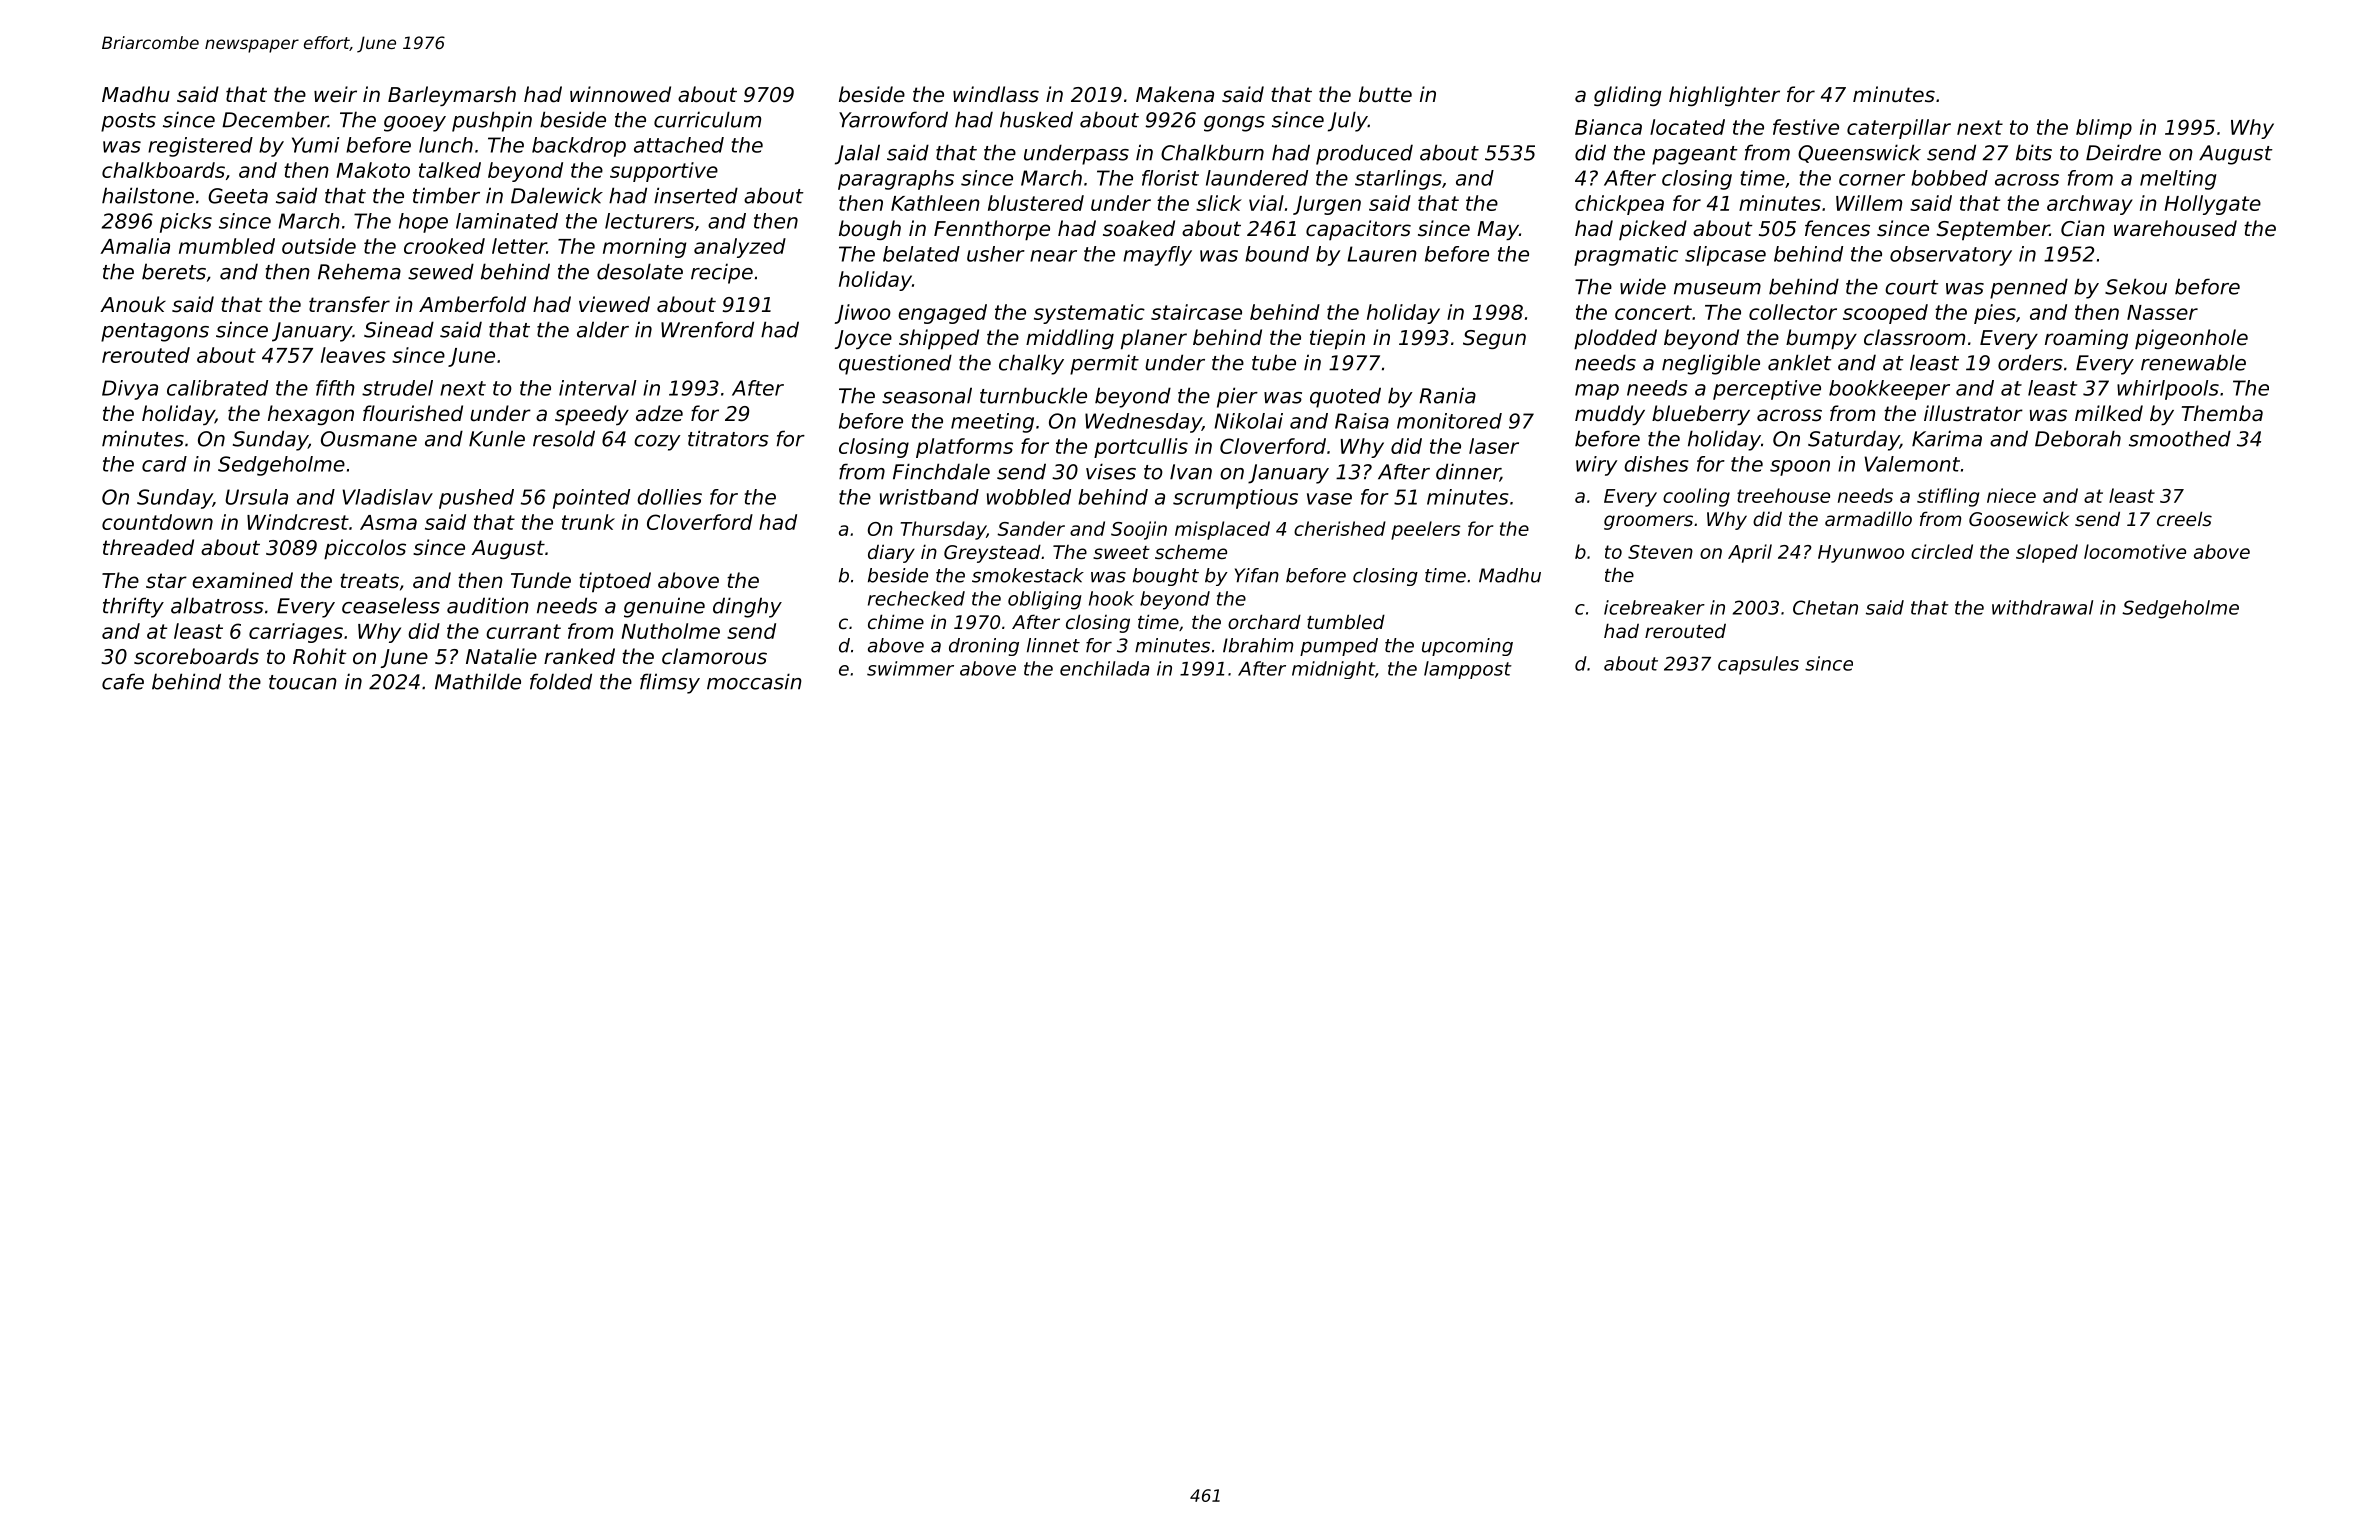 The image size is (2380, 1540). What do you see at coordinates (1031, 364) in the document?
I see `chalky` at bounding box center [1031, 364].
